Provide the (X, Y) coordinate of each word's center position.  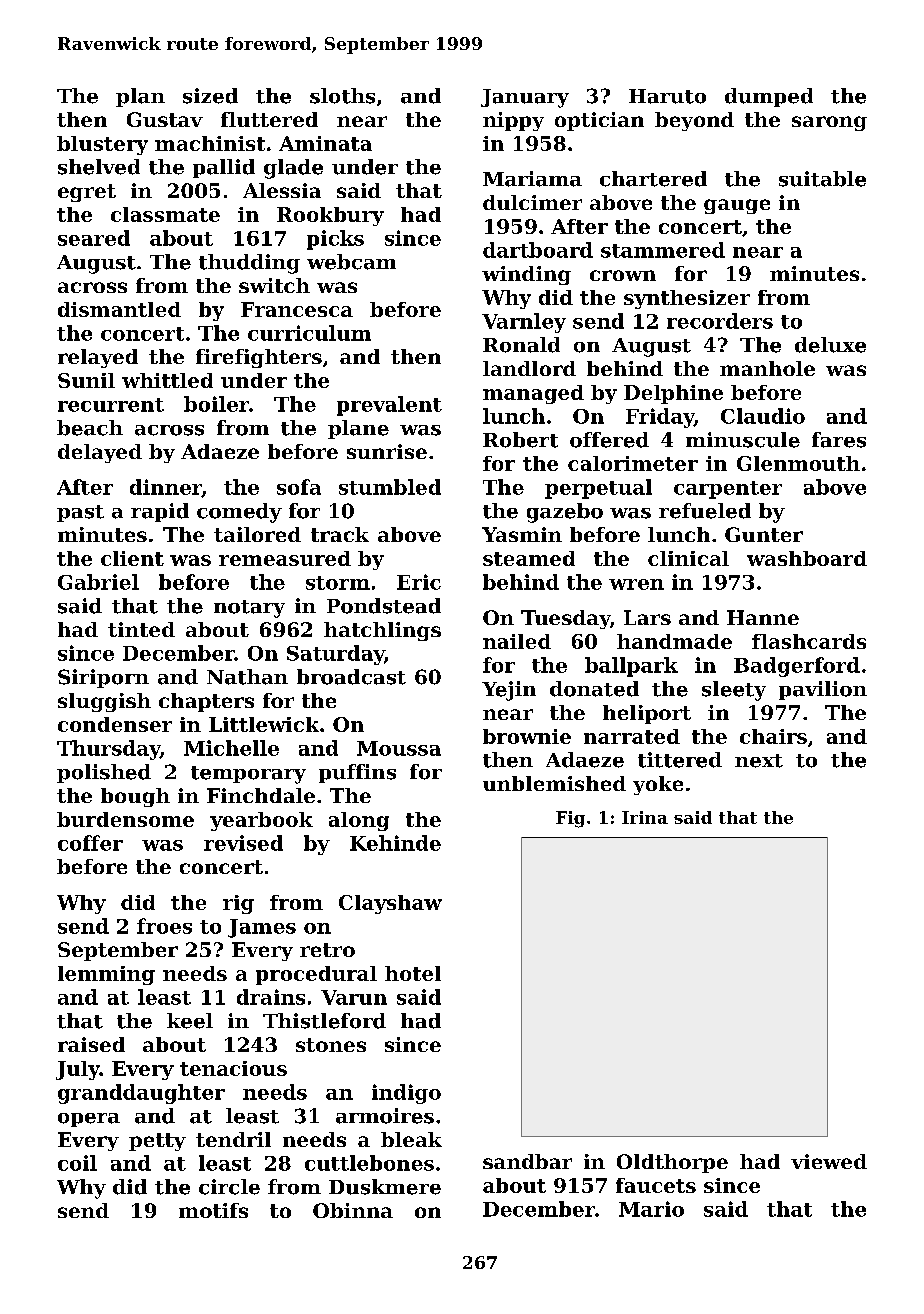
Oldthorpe (672, 1163)
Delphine (673, 394)
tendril (233, 1139)
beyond (694, 121)
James (262, 928)
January (525, 98)
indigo (406, 1094)
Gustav (165, 119)
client (132, 558)
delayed (100, 453)
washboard (807, 558)
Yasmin (522, 534)
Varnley (524, 323)
